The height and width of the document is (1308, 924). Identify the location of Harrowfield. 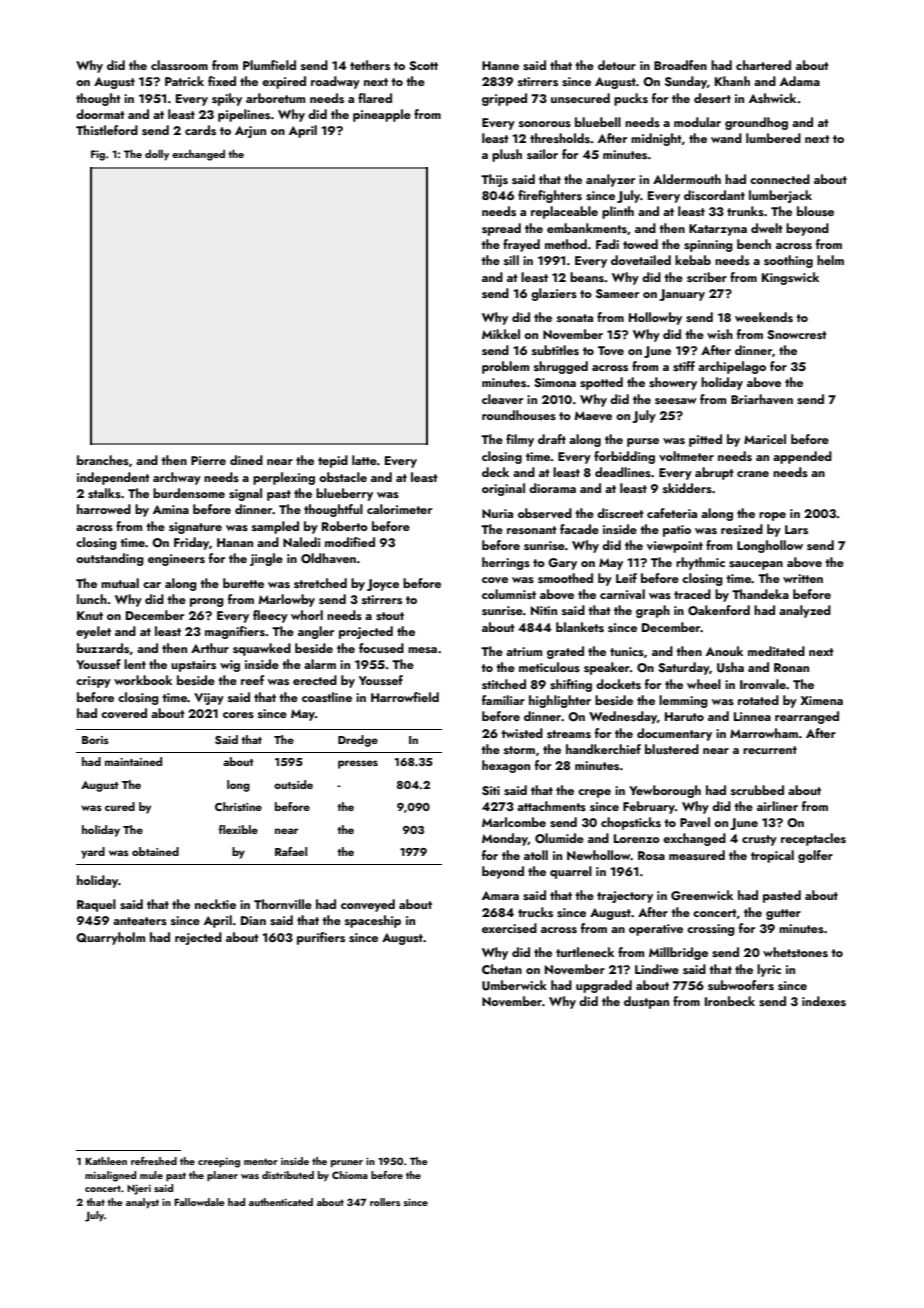
(405, 697).
